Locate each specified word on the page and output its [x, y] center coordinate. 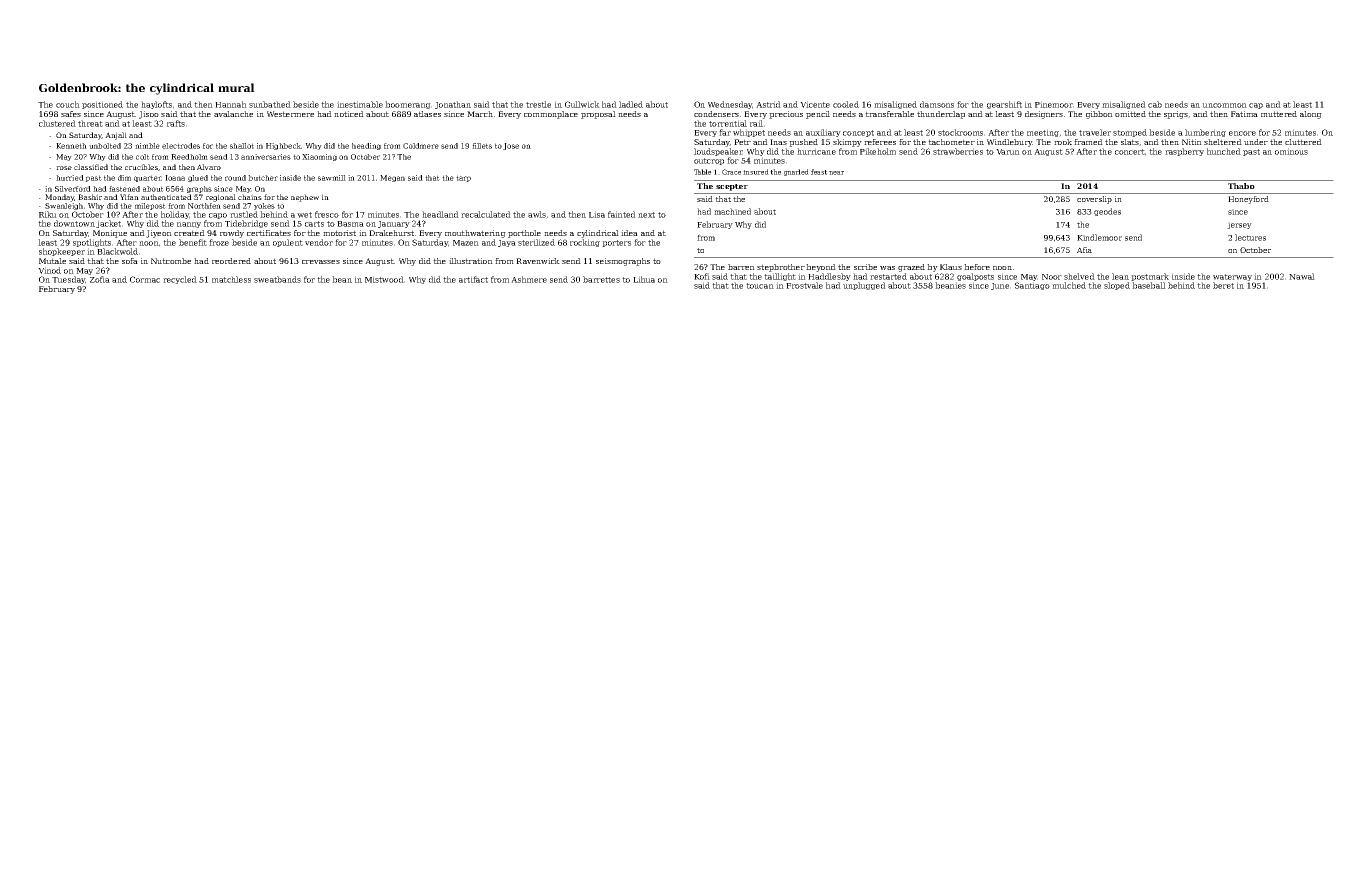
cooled [846, 104]
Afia [1084, 250]
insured [756, 172]
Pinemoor [1054, 104]
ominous [1291, 151]
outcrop [709, 161]
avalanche [233, 114]
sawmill [332, 178]
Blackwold [117, 251]
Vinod [49, 270]
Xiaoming [319, 157]
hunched [1224, 151]
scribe [865, 267]
